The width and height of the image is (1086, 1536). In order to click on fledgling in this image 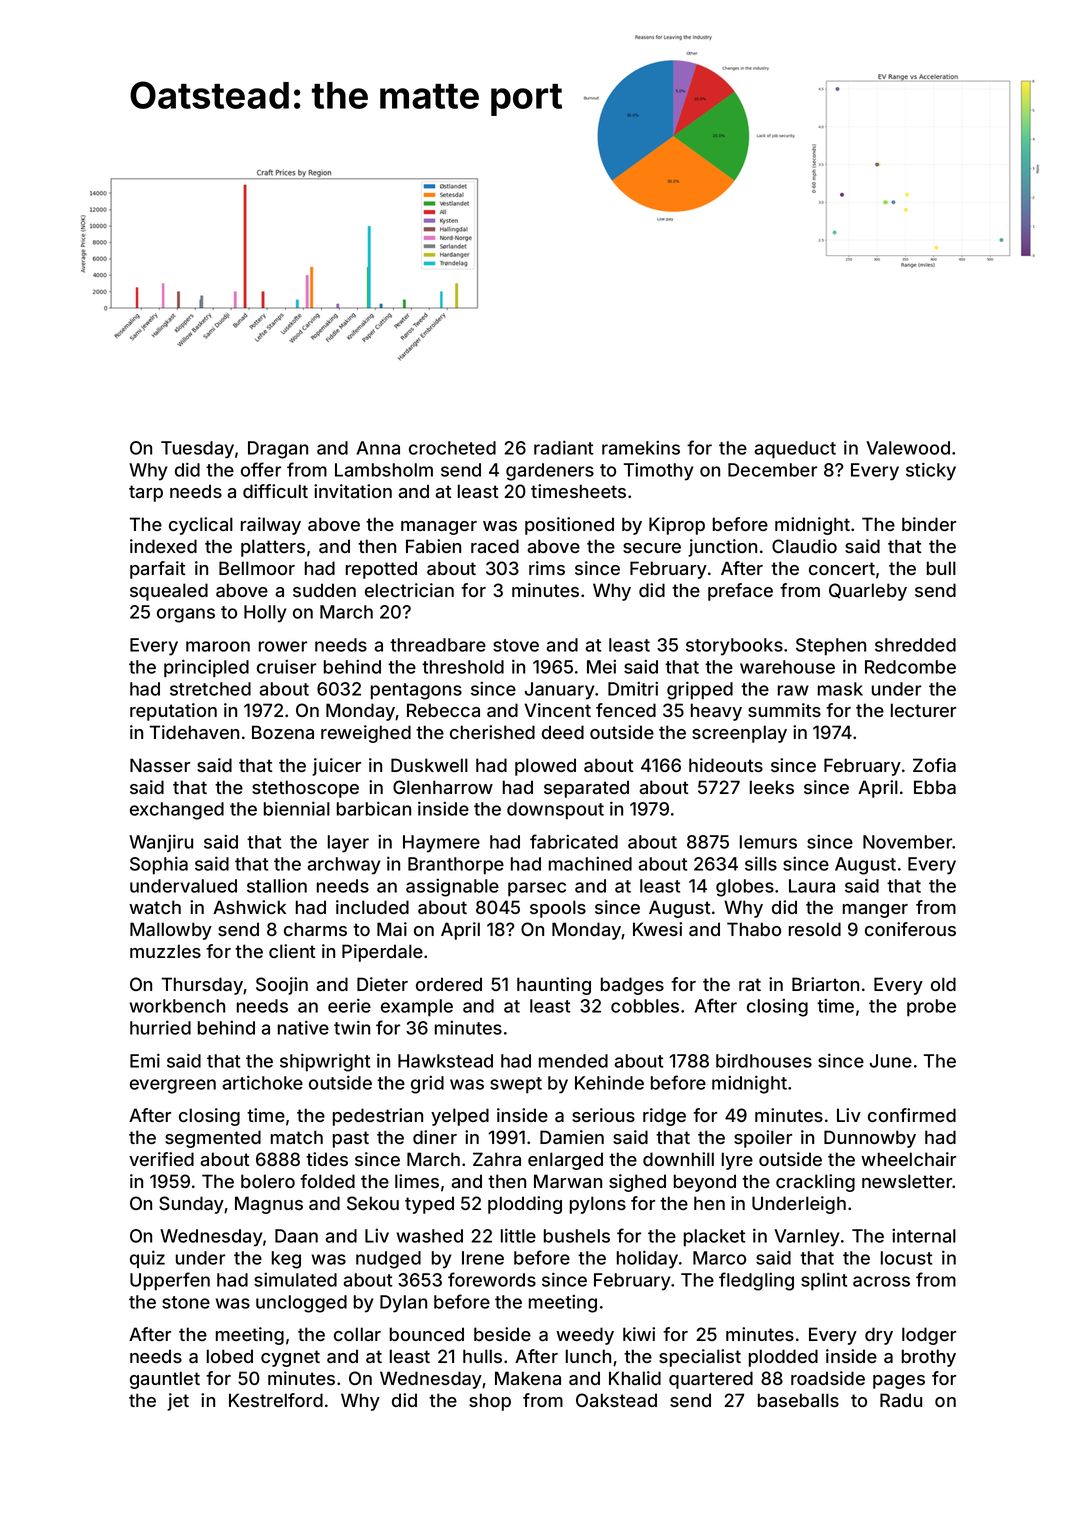, I will do `click(756, 1281)`.
